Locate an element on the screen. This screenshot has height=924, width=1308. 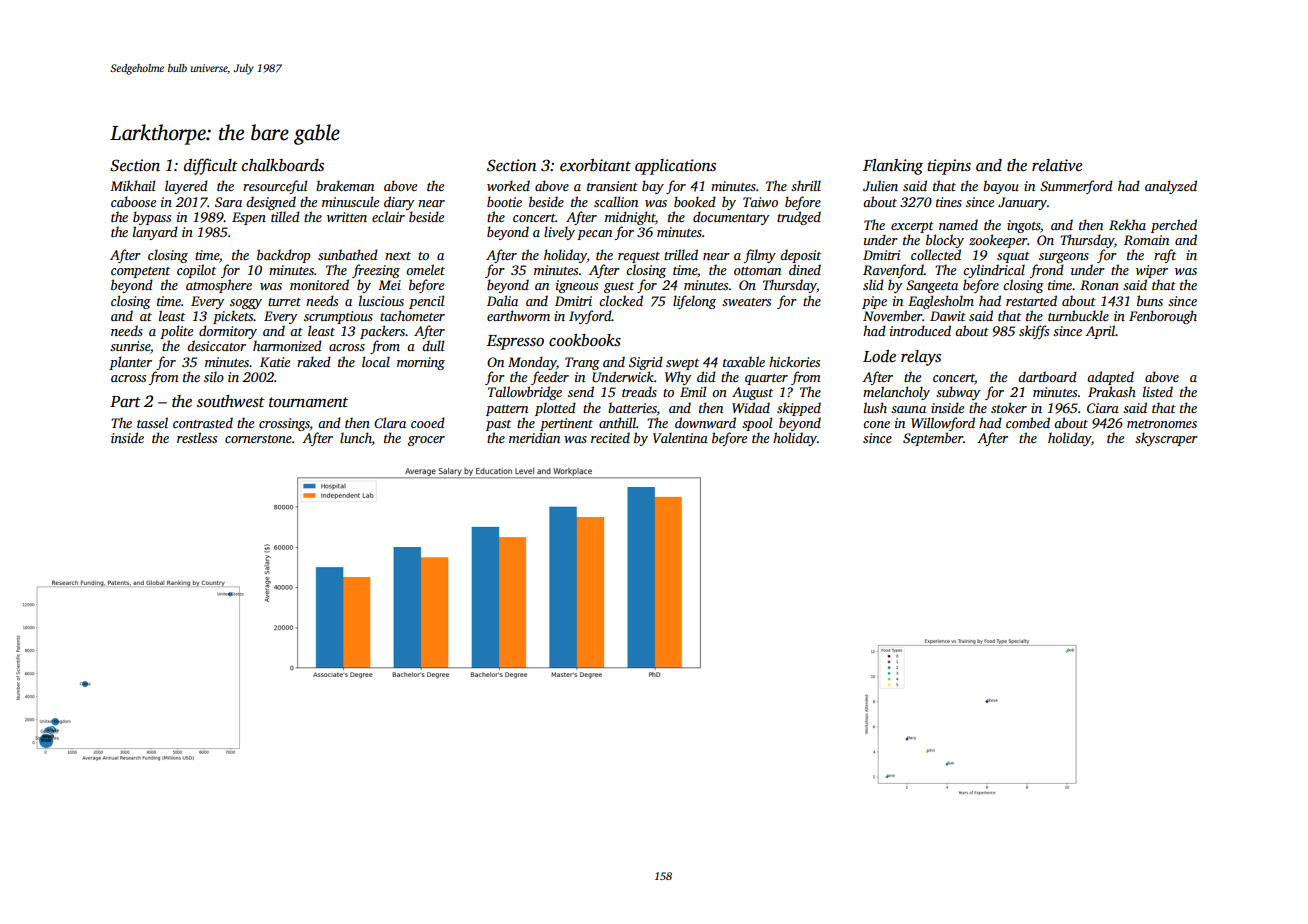
next is located at coordinates (398, 256).
